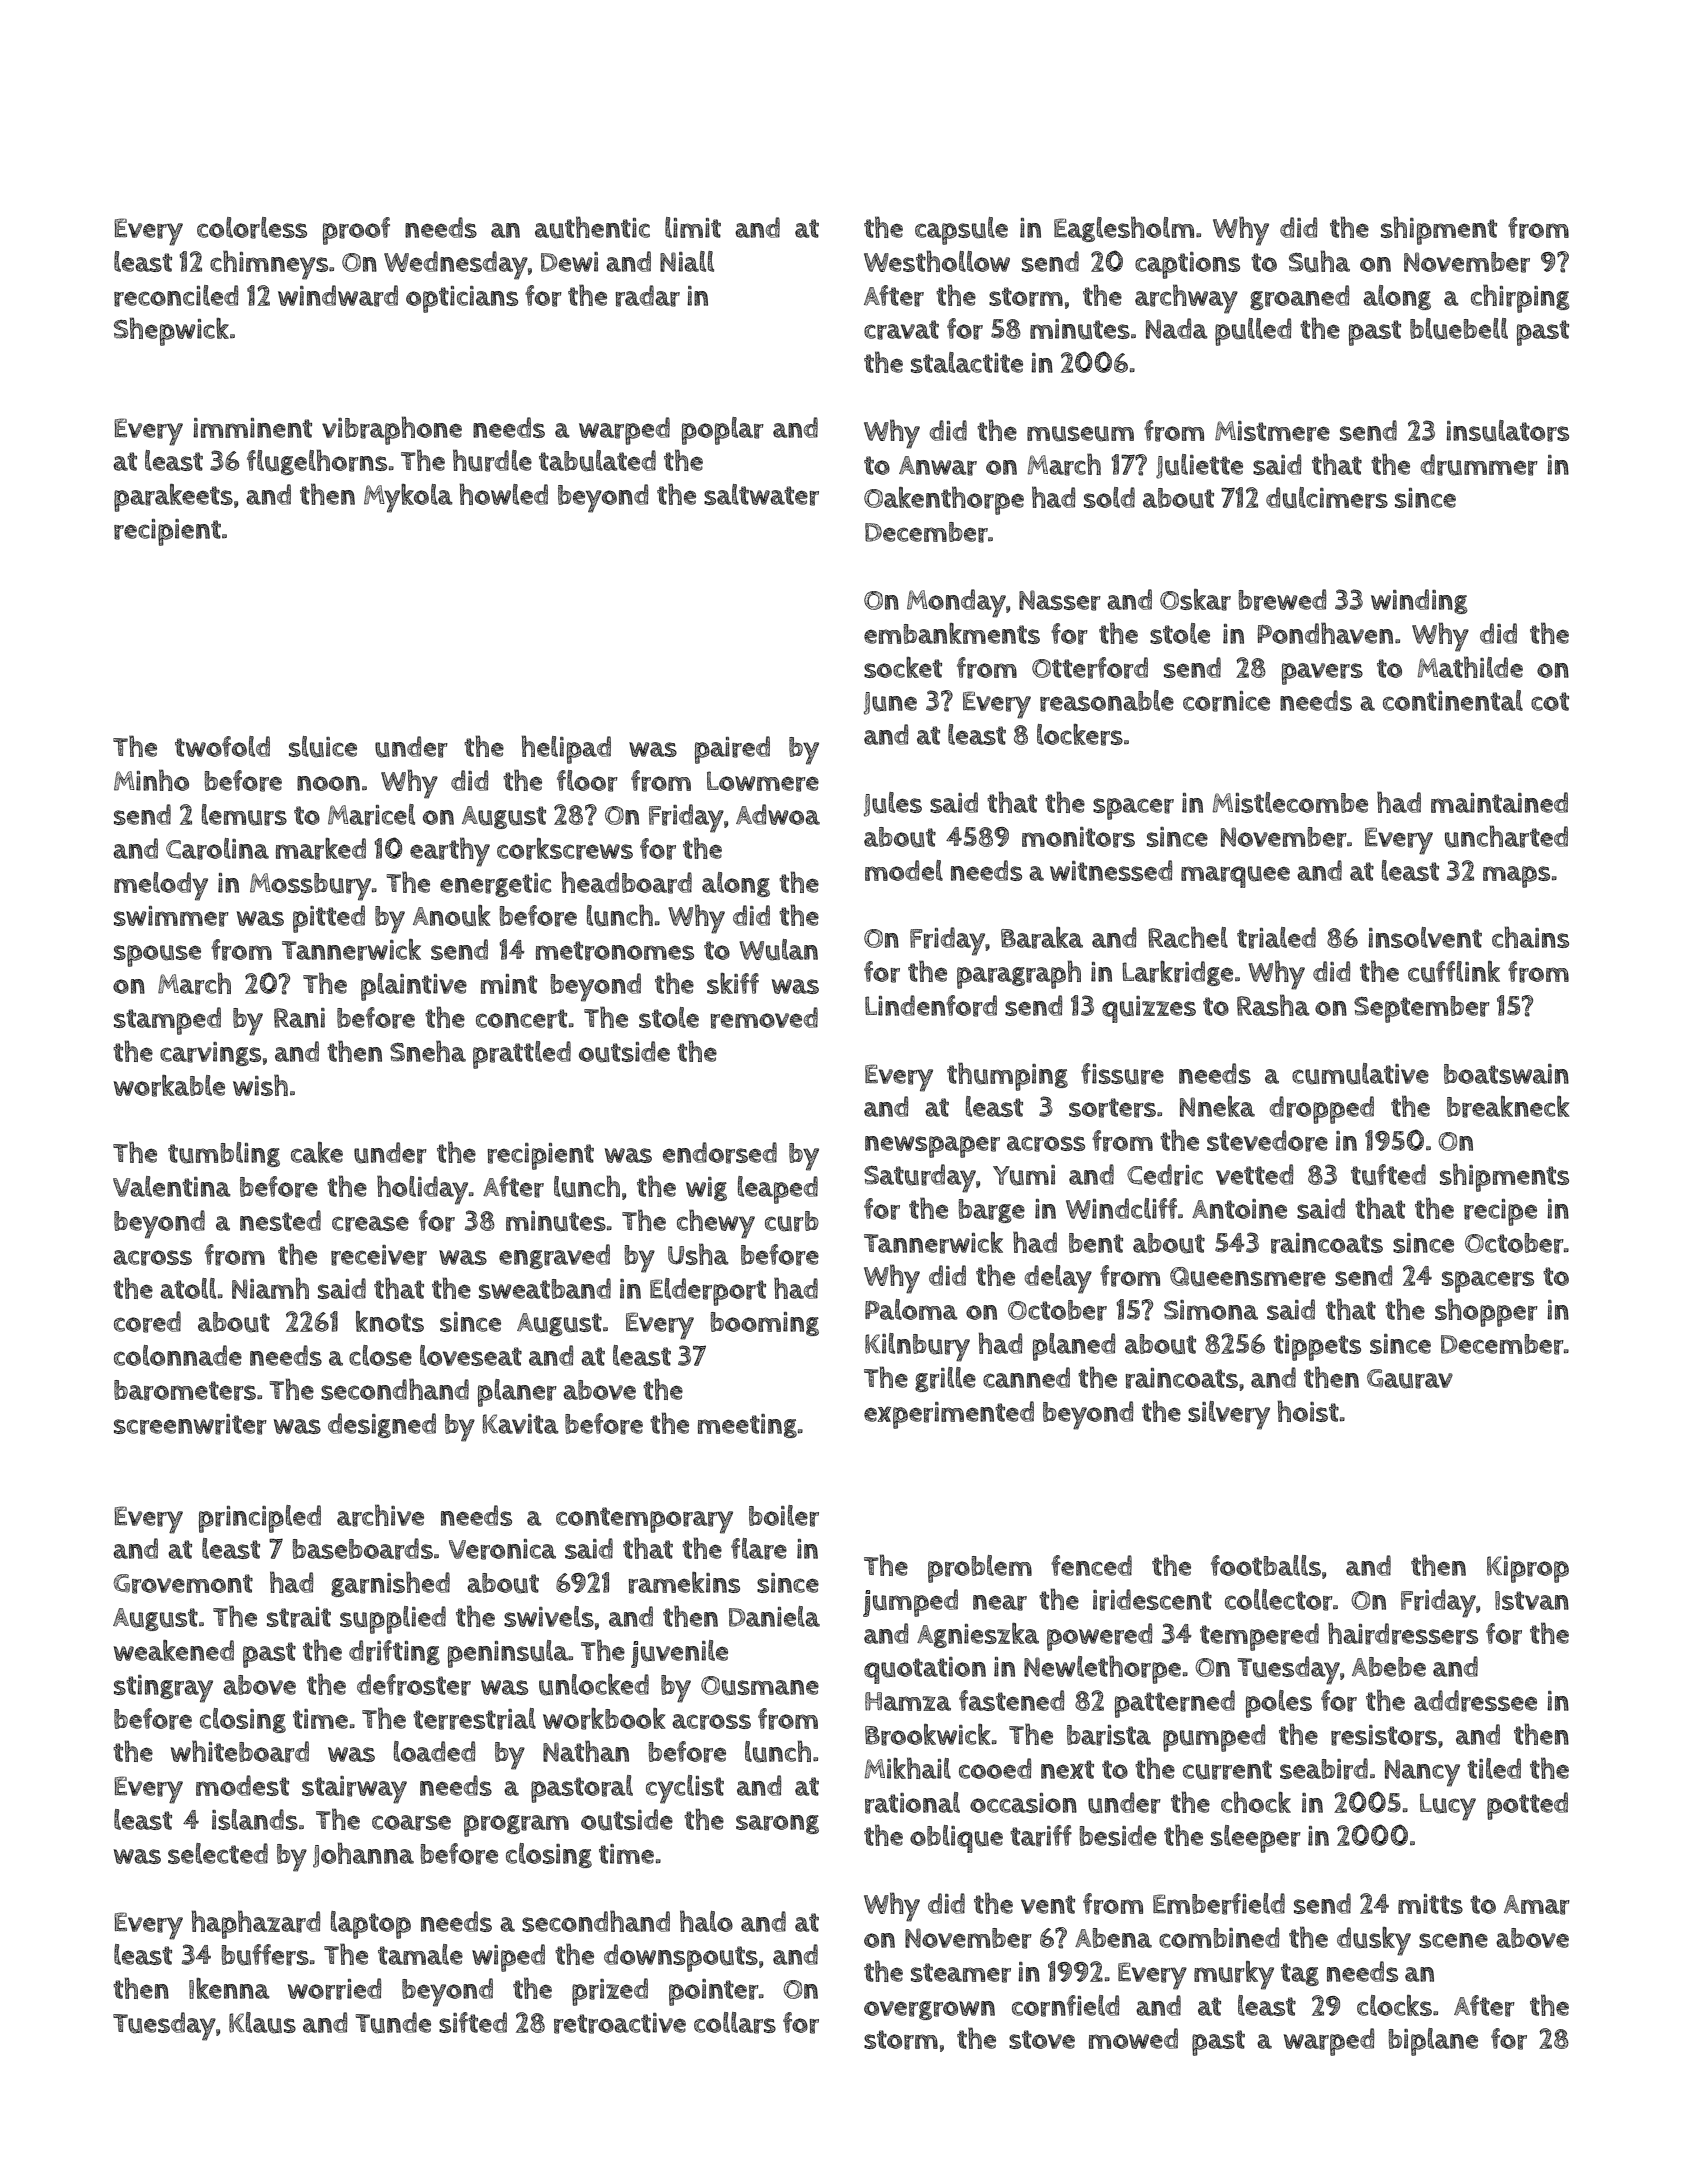 This screenshot has width=1683, height=2178. Describe the element at coordinates (1272, 431) in the screenshot. I see `Mistmere` at that location.
